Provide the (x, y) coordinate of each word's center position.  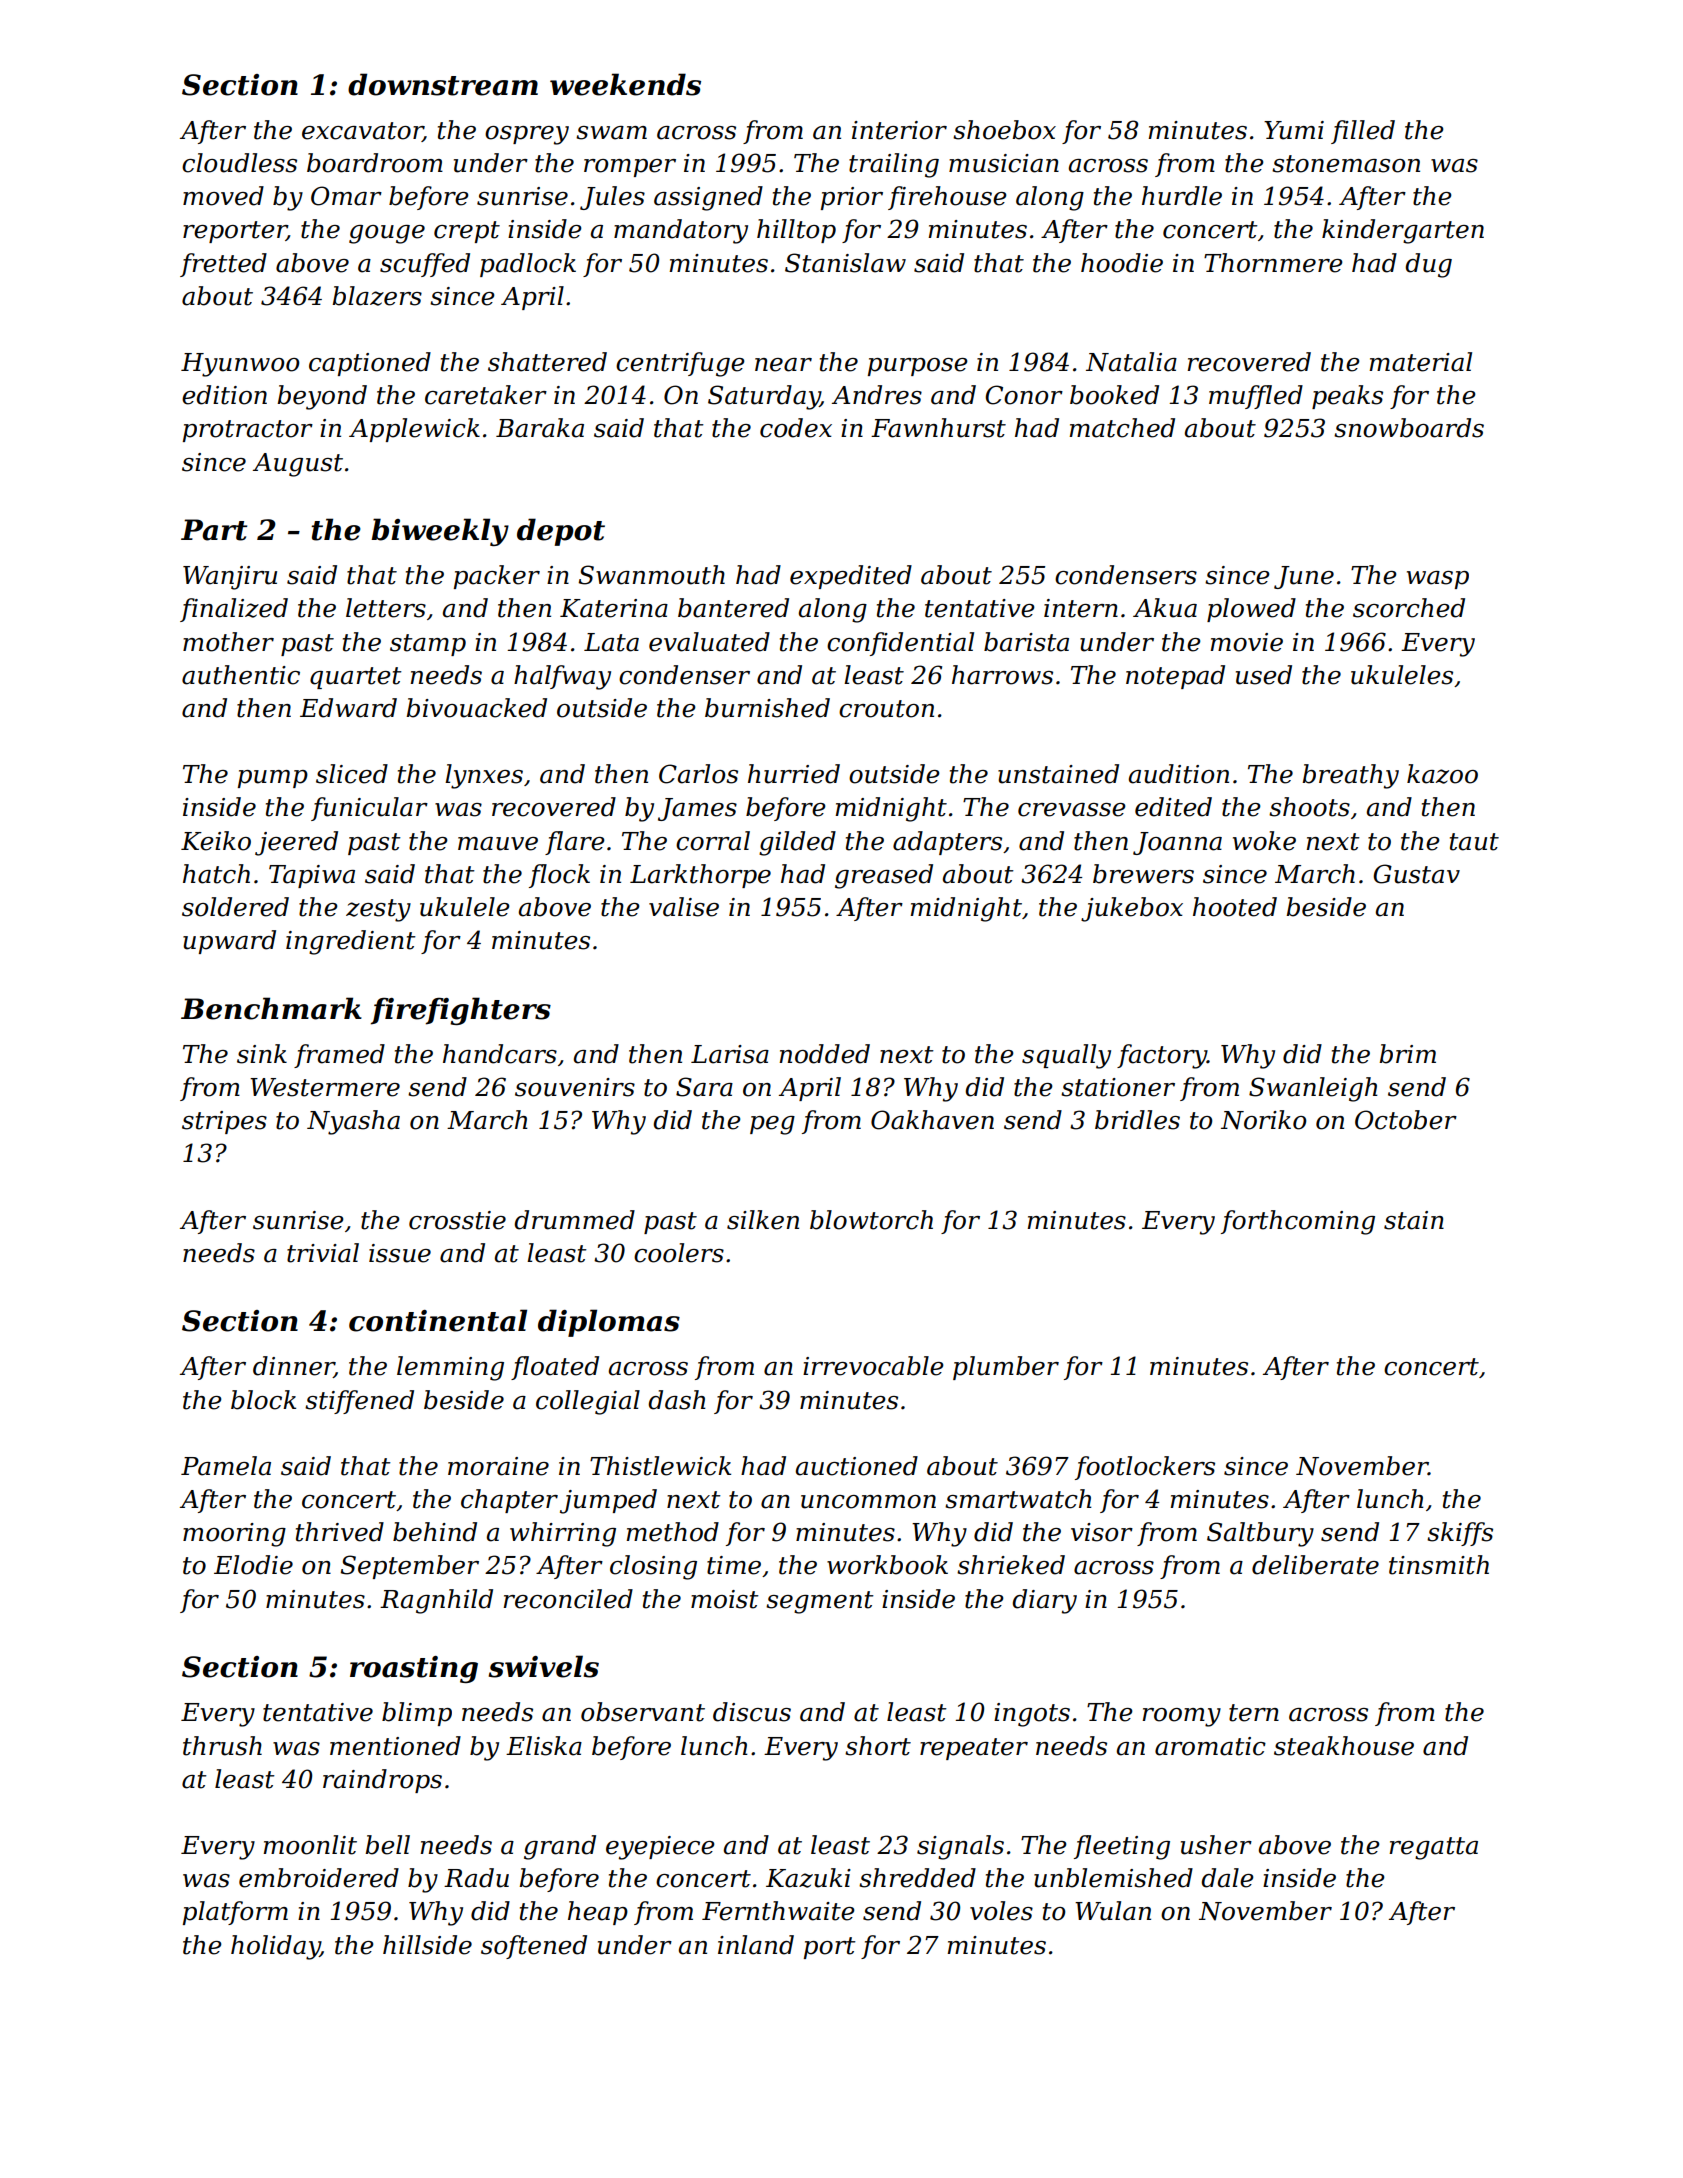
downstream (443, 84)
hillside (427, 1945)
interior (899, 130)
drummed (574, 1220)
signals (960, 1847)
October (1406, 1120)
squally (1066, 1056)
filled (1363, 132)
